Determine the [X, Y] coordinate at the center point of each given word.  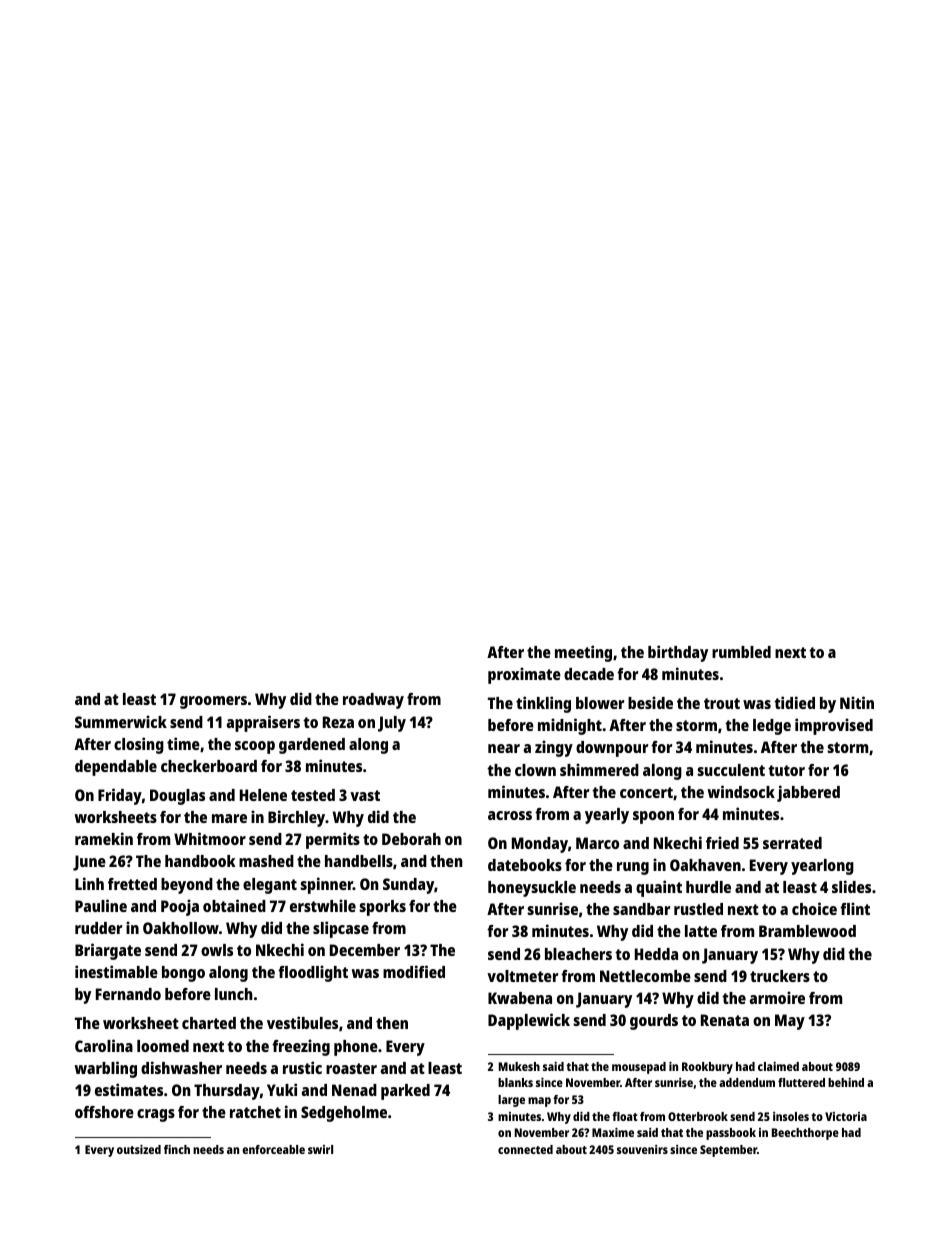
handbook [200, 861]
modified [414, 971]
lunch [234, 994]
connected [525, 1149]
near [504, 748]
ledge [772, 727]
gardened [312, 746]
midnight [570, 726]
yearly [607, 816]
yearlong [822, 867]
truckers [780, 976]
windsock [741, 791]
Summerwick [121, 721]
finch [177, 1149]
